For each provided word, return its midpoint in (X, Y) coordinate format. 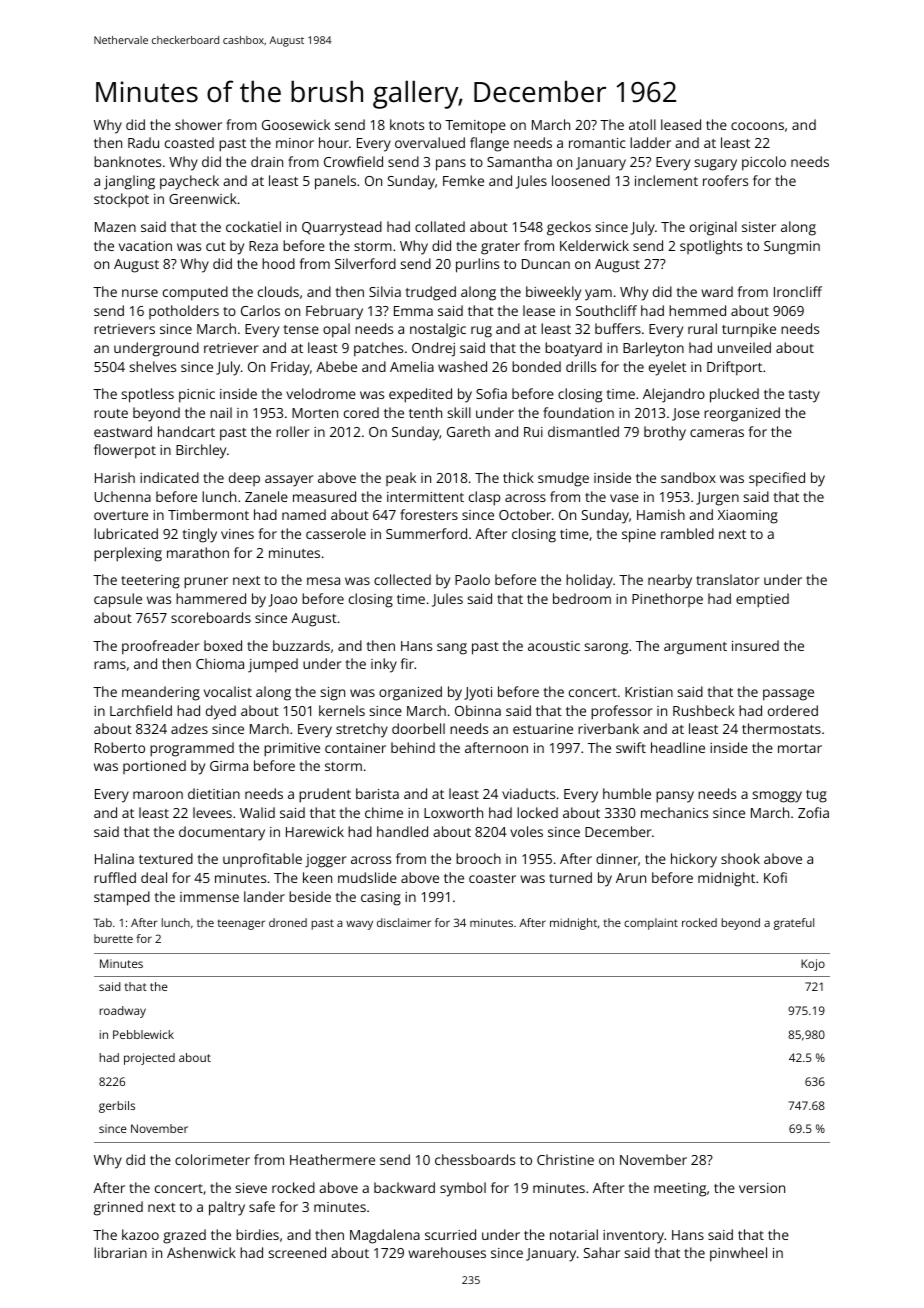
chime (384, 812)
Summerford (426, 533)
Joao (283, 600)
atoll (642, 124)
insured (755, 645)
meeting (680, 1190)
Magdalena (385, 1236)
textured (166, 858)
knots (407, 124)
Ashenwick (201, 1252)
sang (452, 649)
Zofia (813, 812)
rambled (687, 533)
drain (267, 161)
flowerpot (125, 451)
